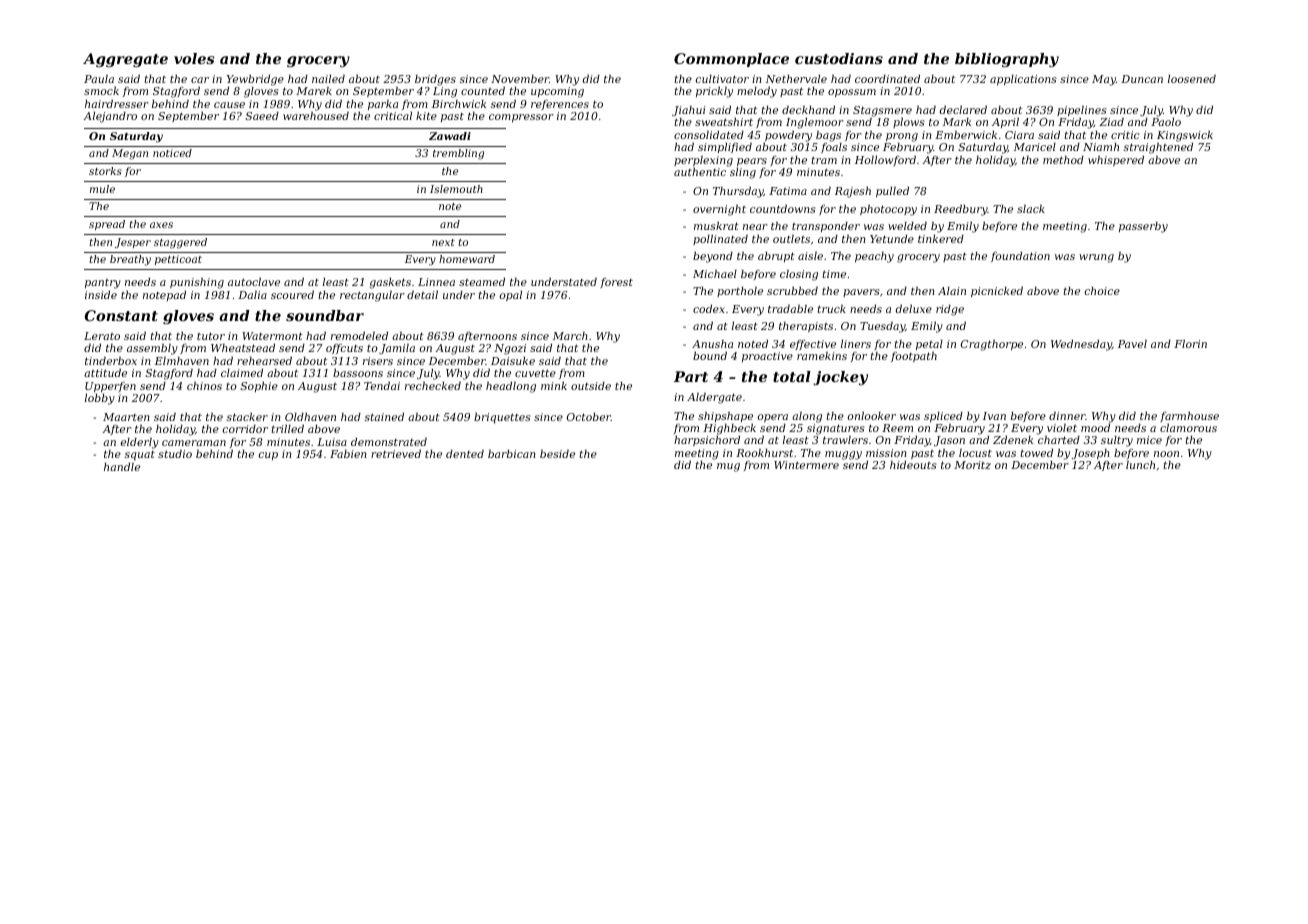 This document has width=1308, height=924. Describe the element at coordinates (513, 360) in the document. I see `Daisuke` at that location.
